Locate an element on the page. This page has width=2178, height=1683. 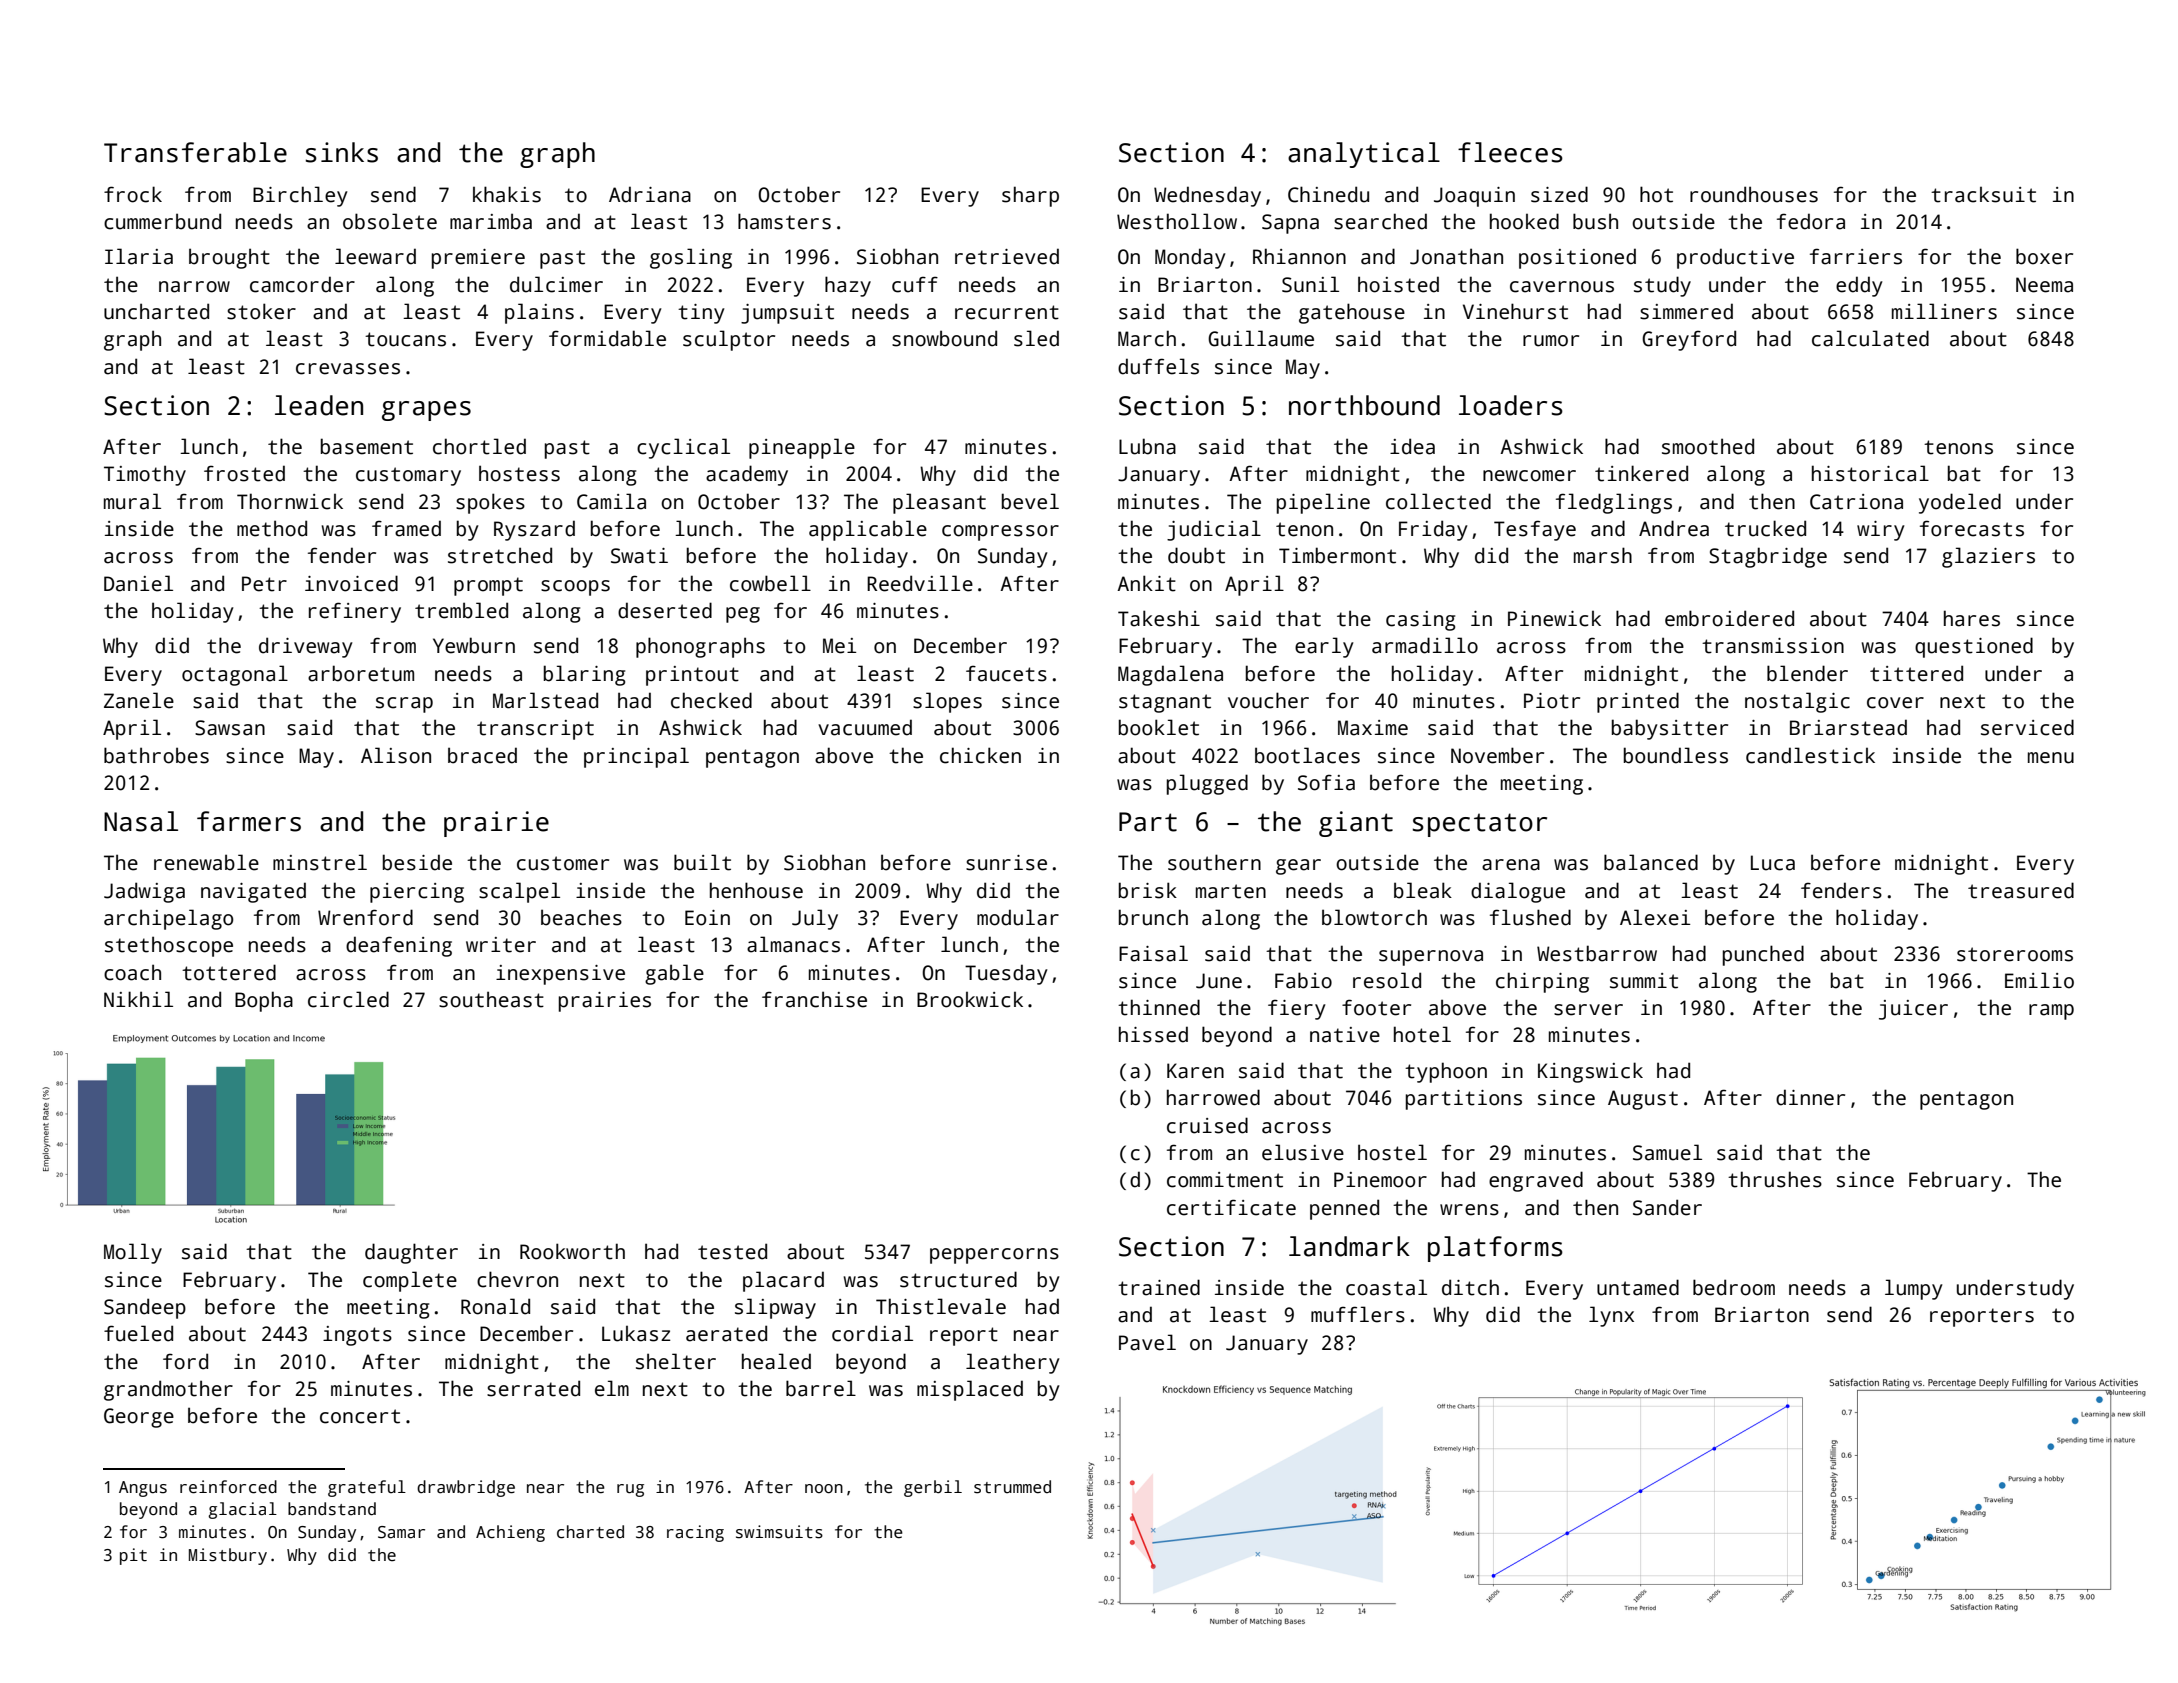
hamsters is located at coordinates (784, 221).
